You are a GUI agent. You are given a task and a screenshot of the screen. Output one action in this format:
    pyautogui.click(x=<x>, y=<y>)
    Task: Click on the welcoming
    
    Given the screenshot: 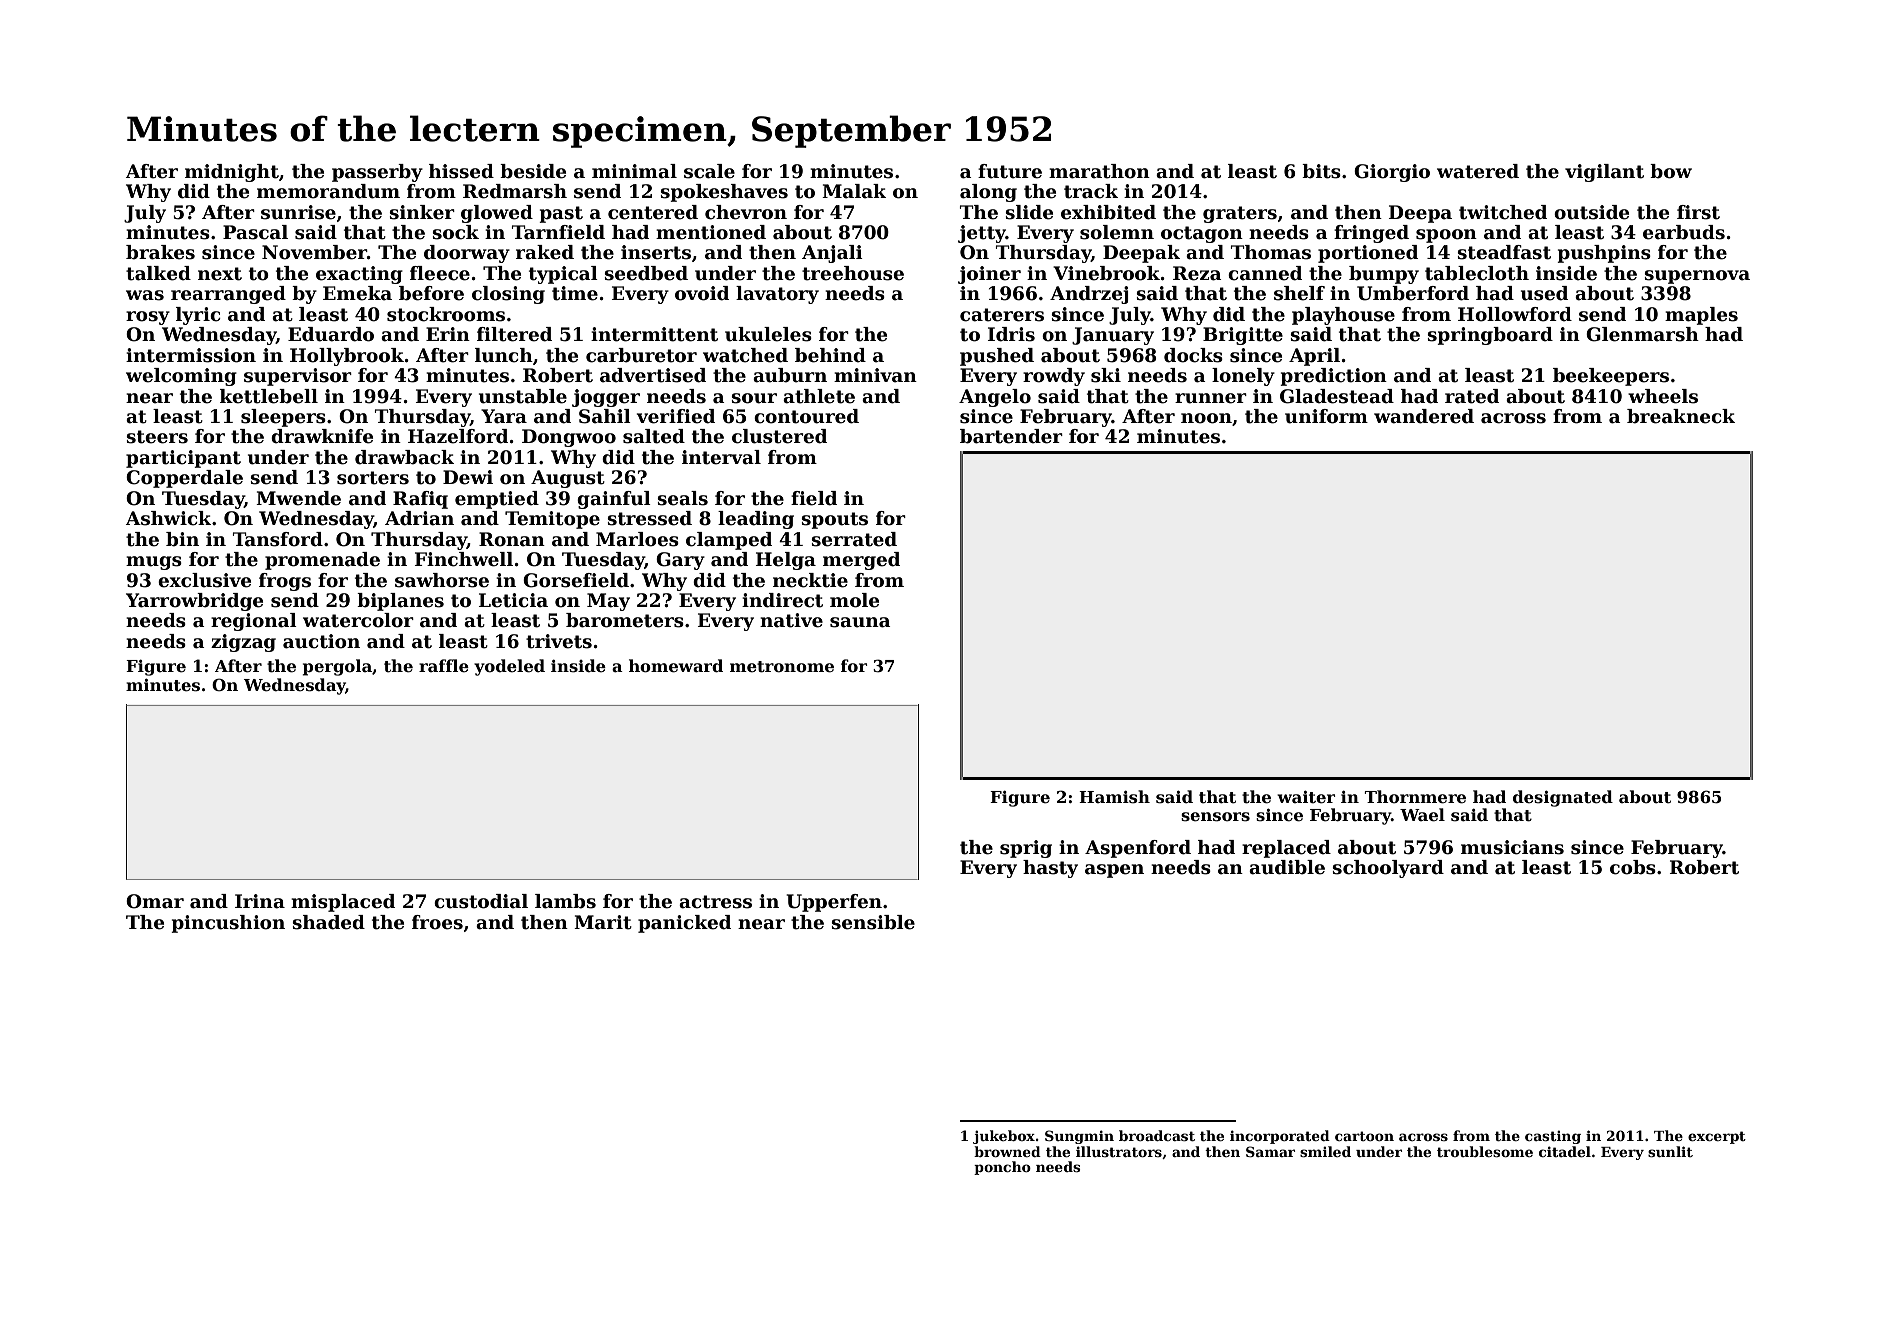 What is the action you would take?
    pyautogui.click(x=181, y=377)
